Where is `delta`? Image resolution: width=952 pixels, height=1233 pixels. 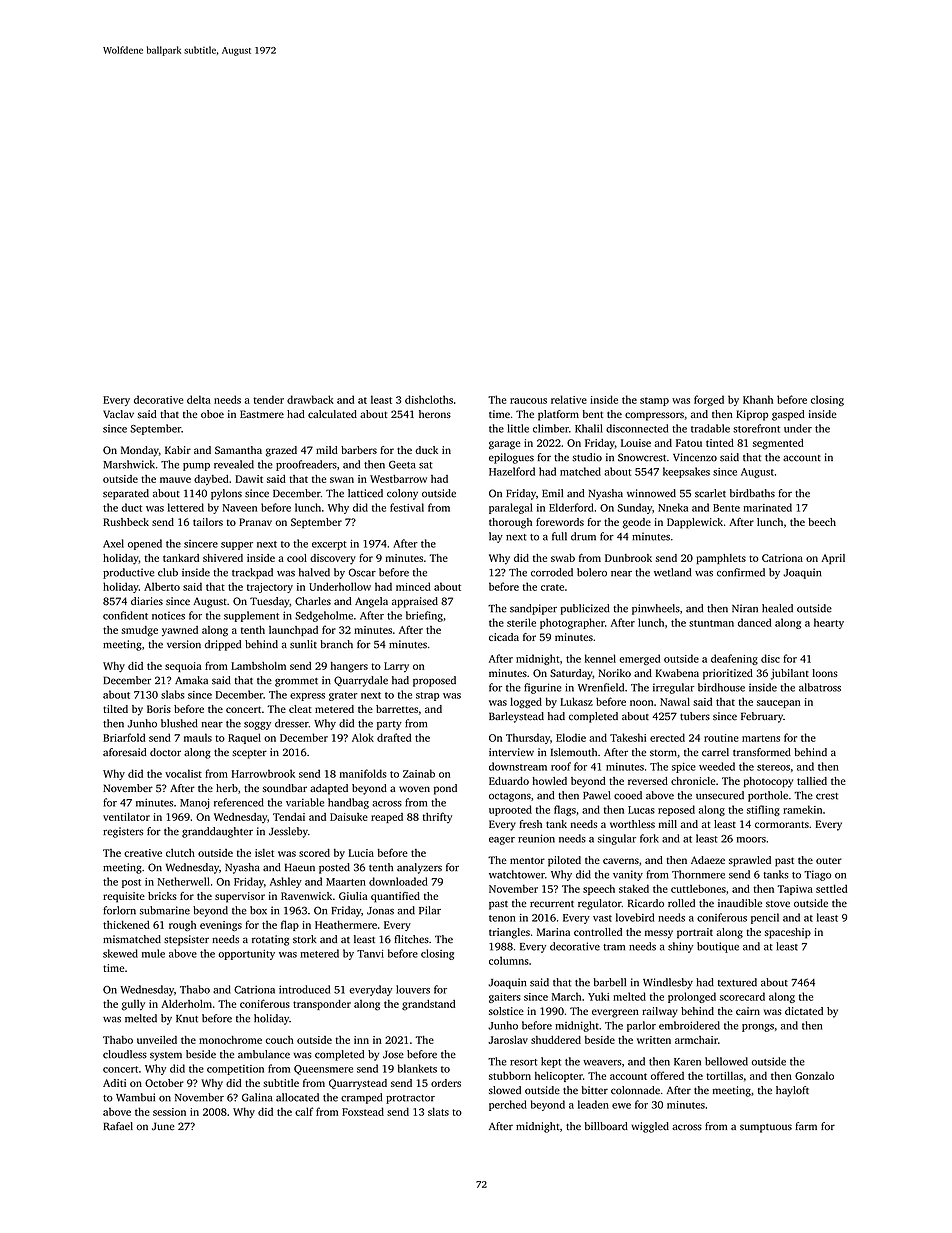 delta is located at coordinates (199, 399).
